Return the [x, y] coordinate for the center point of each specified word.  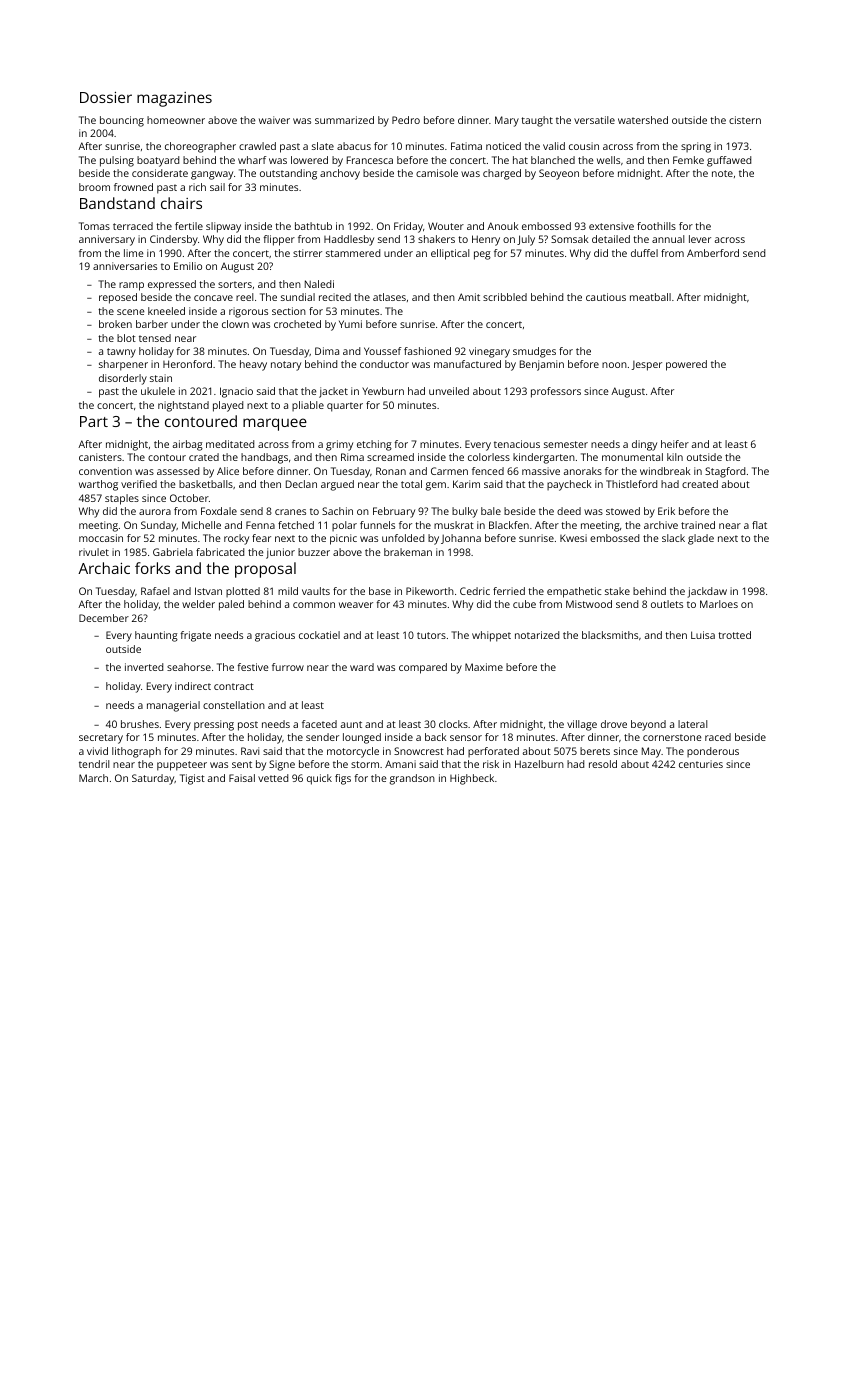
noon [614, 365]
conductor [384, 364]
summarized [344, 120]
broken [115, 324]
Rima [352, 457]
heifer [675, 444]
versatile [594, 120]
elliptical [450, 254]
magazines [174, 99]
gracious [275, 636]
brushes [140, 724]
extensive [611, 226]
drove [614, 724]
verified [139, 484]
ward [362, 667]
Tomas [94, 226]
